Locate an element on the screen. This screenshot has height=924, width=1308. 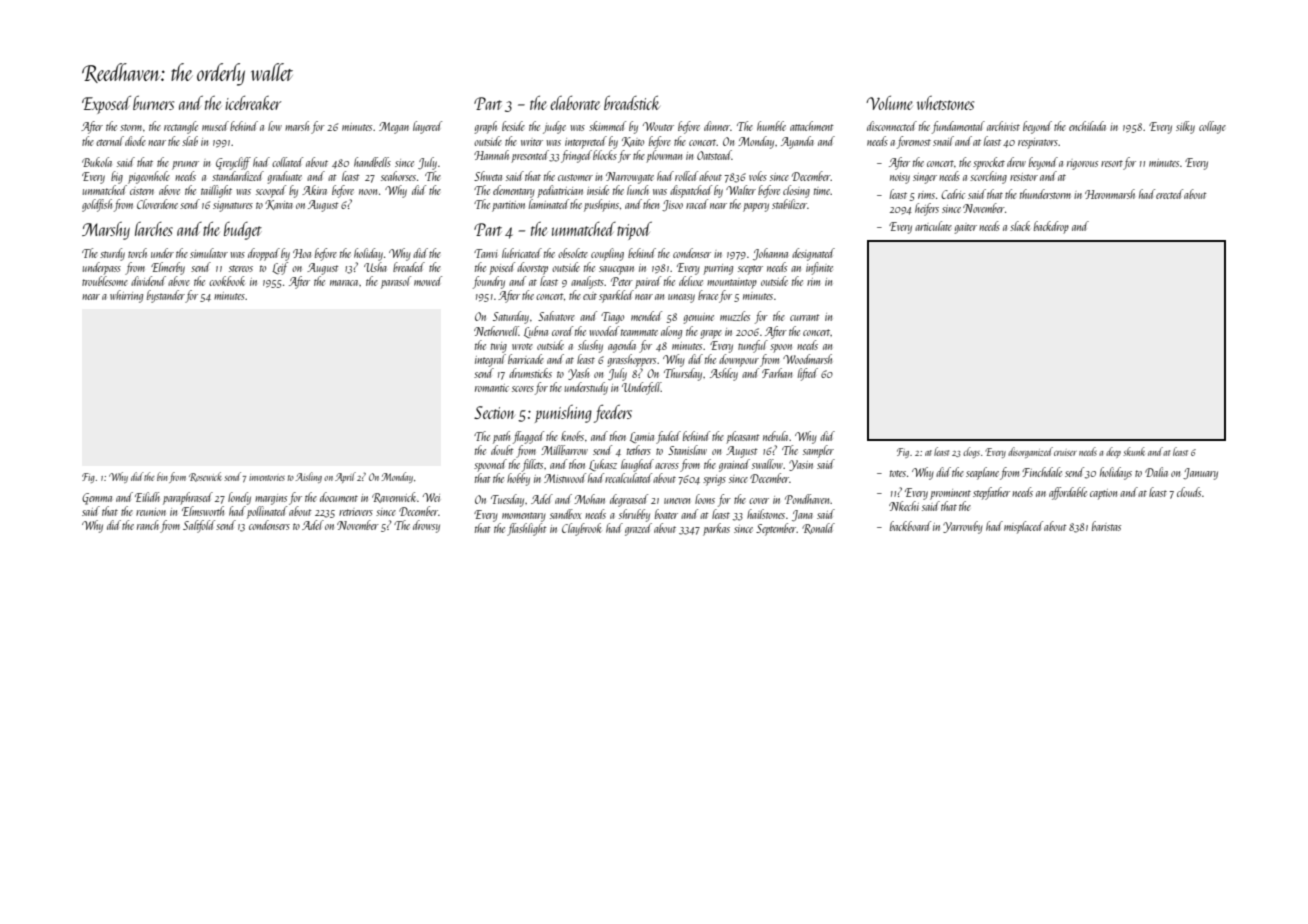
silky is located at coordinates (1185, 127).
